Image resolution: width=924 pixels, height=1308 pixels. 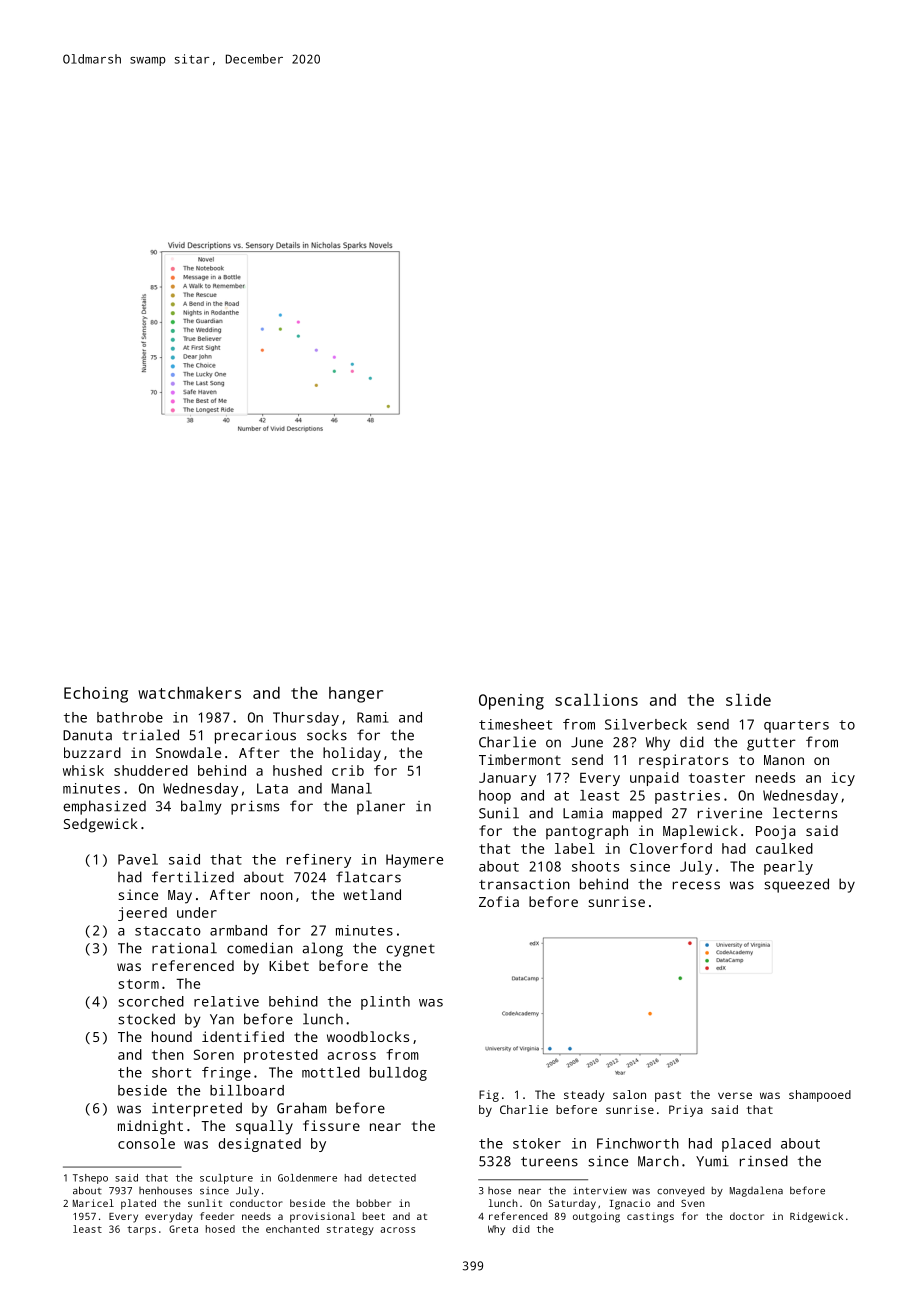 I want to click on Opening, so click(x=511, y=702).
